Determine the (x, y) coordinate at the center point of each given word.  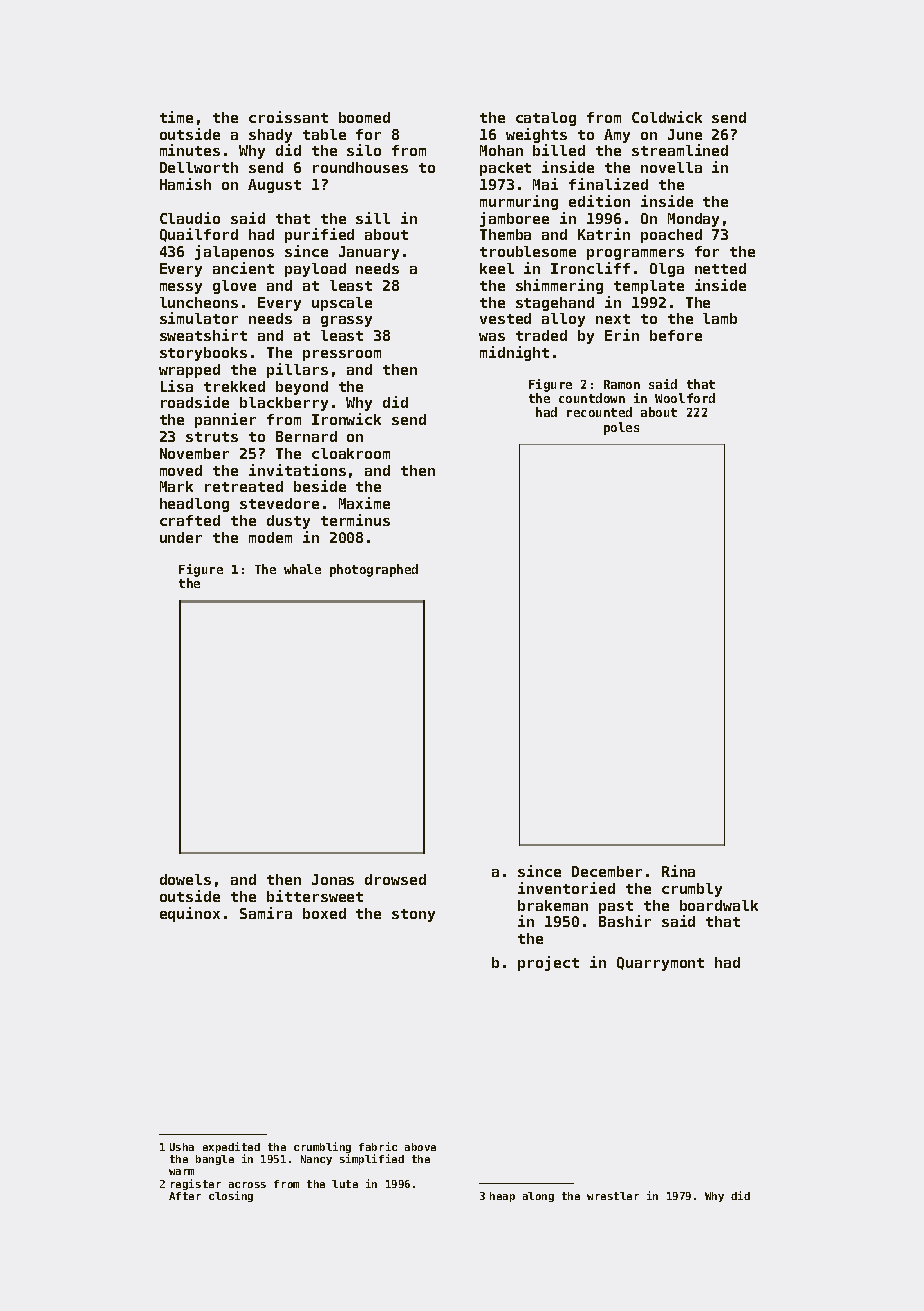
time (176, 117)
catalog (546, 119)
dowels (185, 879)
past (616, 907)
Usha (182, 1147)
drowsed (395, 879)
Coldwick (667, 117)
